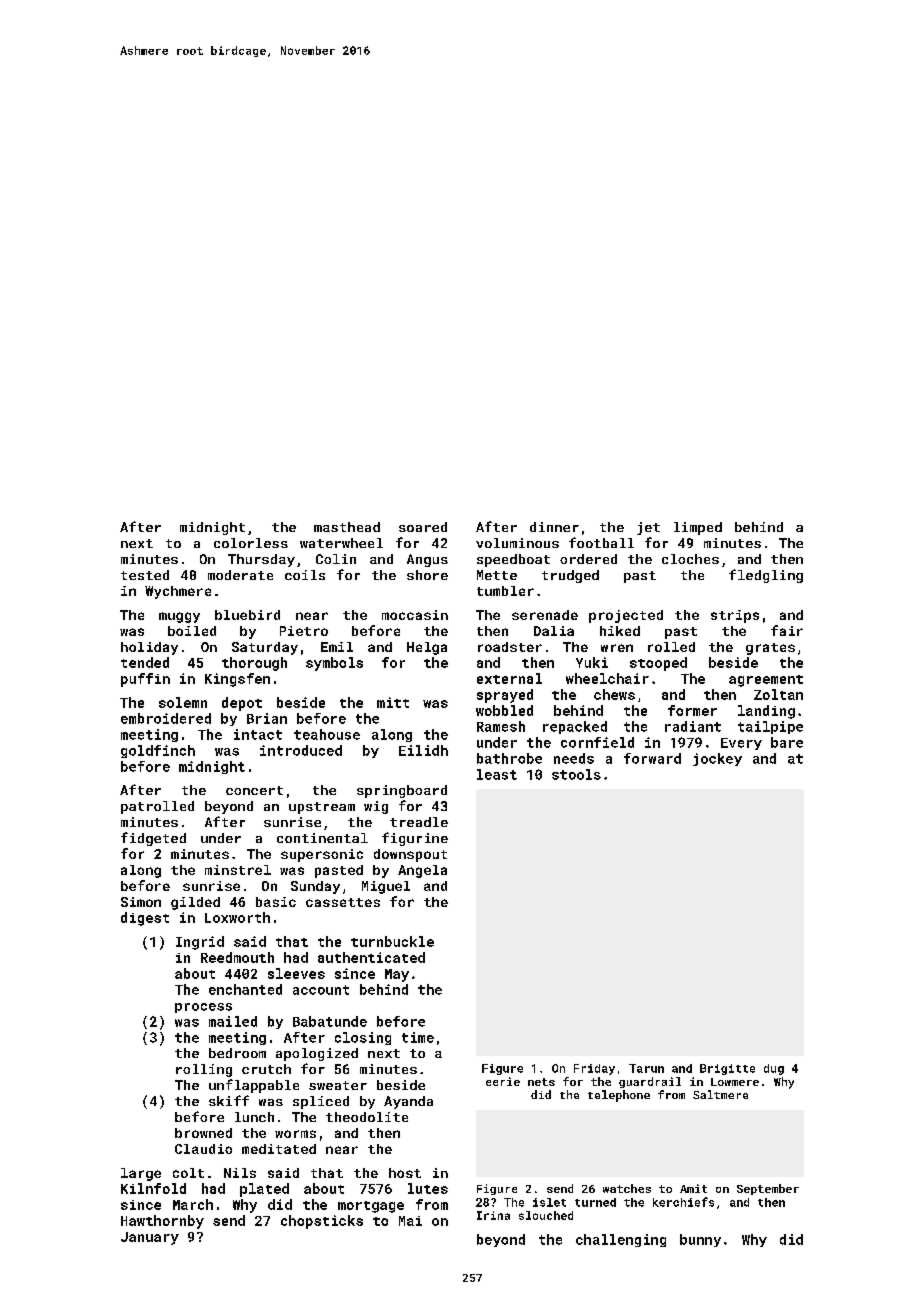  Describe the element at coordinates (392, 941) in the screenshot. I see `turnbuckle` at that location.
